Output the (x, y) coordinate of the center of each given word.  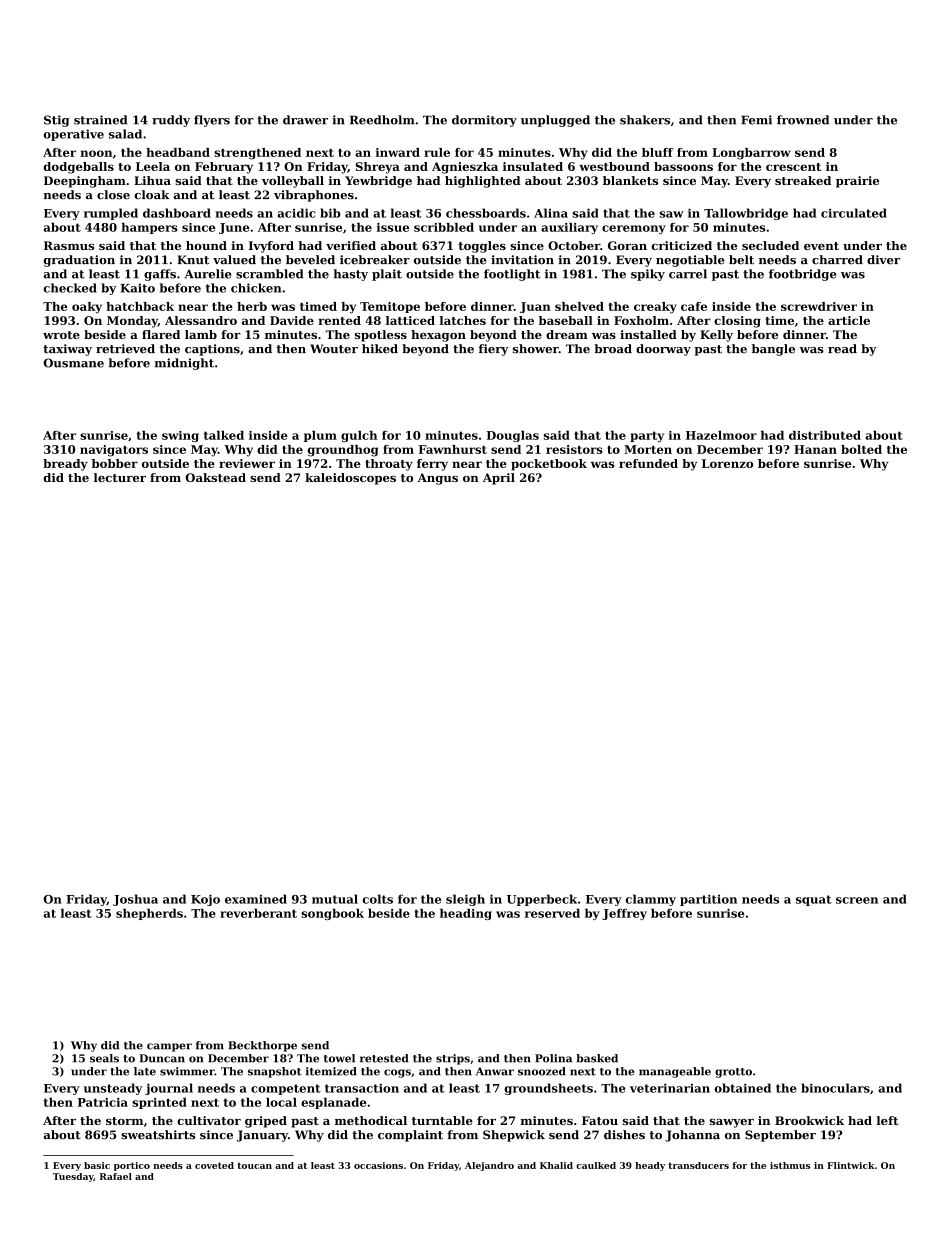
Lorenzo (727, 463)
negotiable (690, 261)
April (499, 479)
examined (256, 899)
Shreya (378, 168)
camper (169, 1047)
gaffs (160, 275)
